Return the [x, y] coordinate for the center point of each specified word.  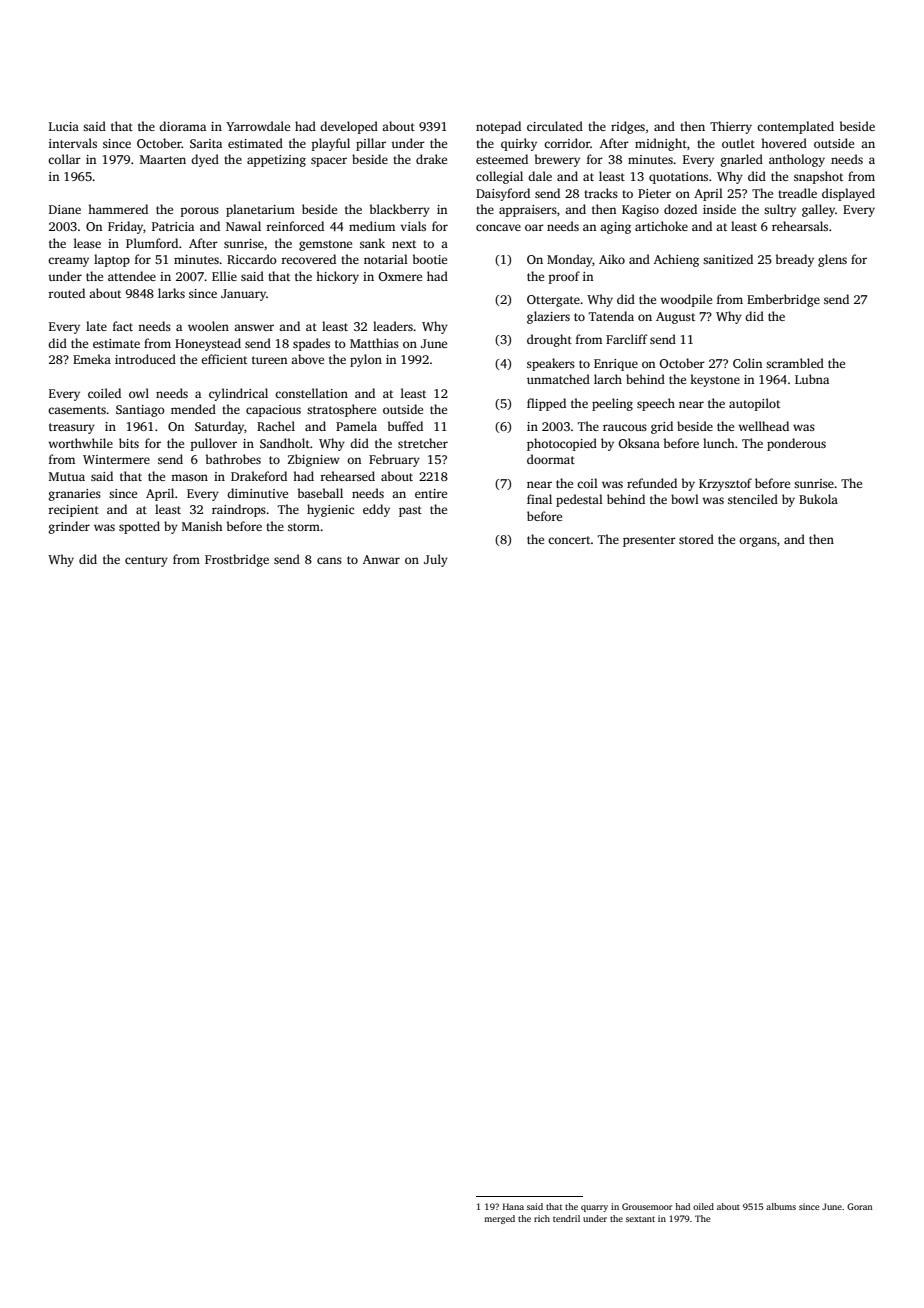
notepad [498, 127]
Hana [513, 1206]
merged [499, 1219]
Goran [860, 1206]
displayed [848, 194]
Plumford [152, 243]
